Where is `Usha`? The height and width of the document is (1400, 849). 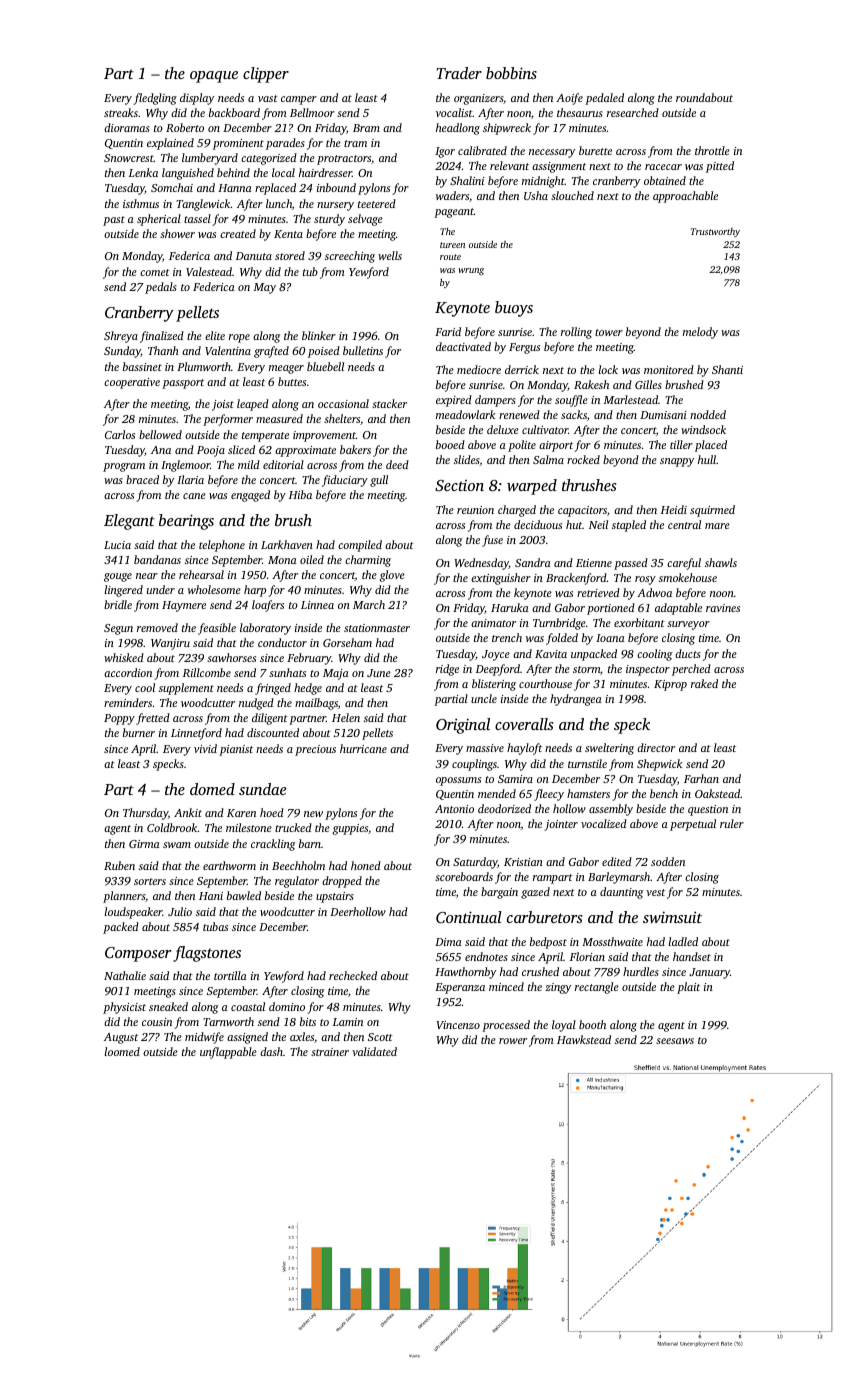 Usha is located at coordinates (536, 195).
